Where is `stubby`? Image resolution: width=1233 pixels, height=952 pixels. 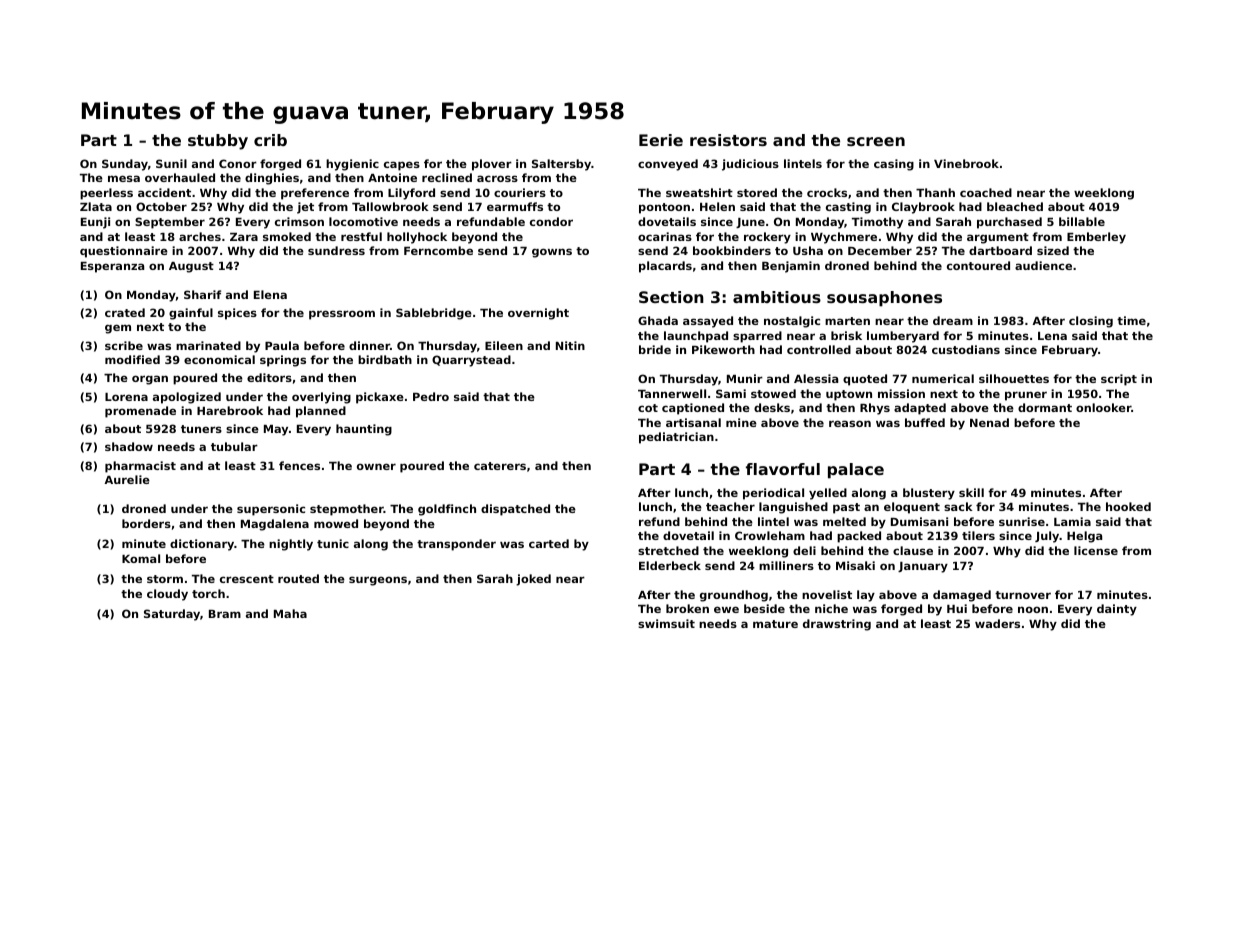
stubby is located at coordinates (218, 142).
